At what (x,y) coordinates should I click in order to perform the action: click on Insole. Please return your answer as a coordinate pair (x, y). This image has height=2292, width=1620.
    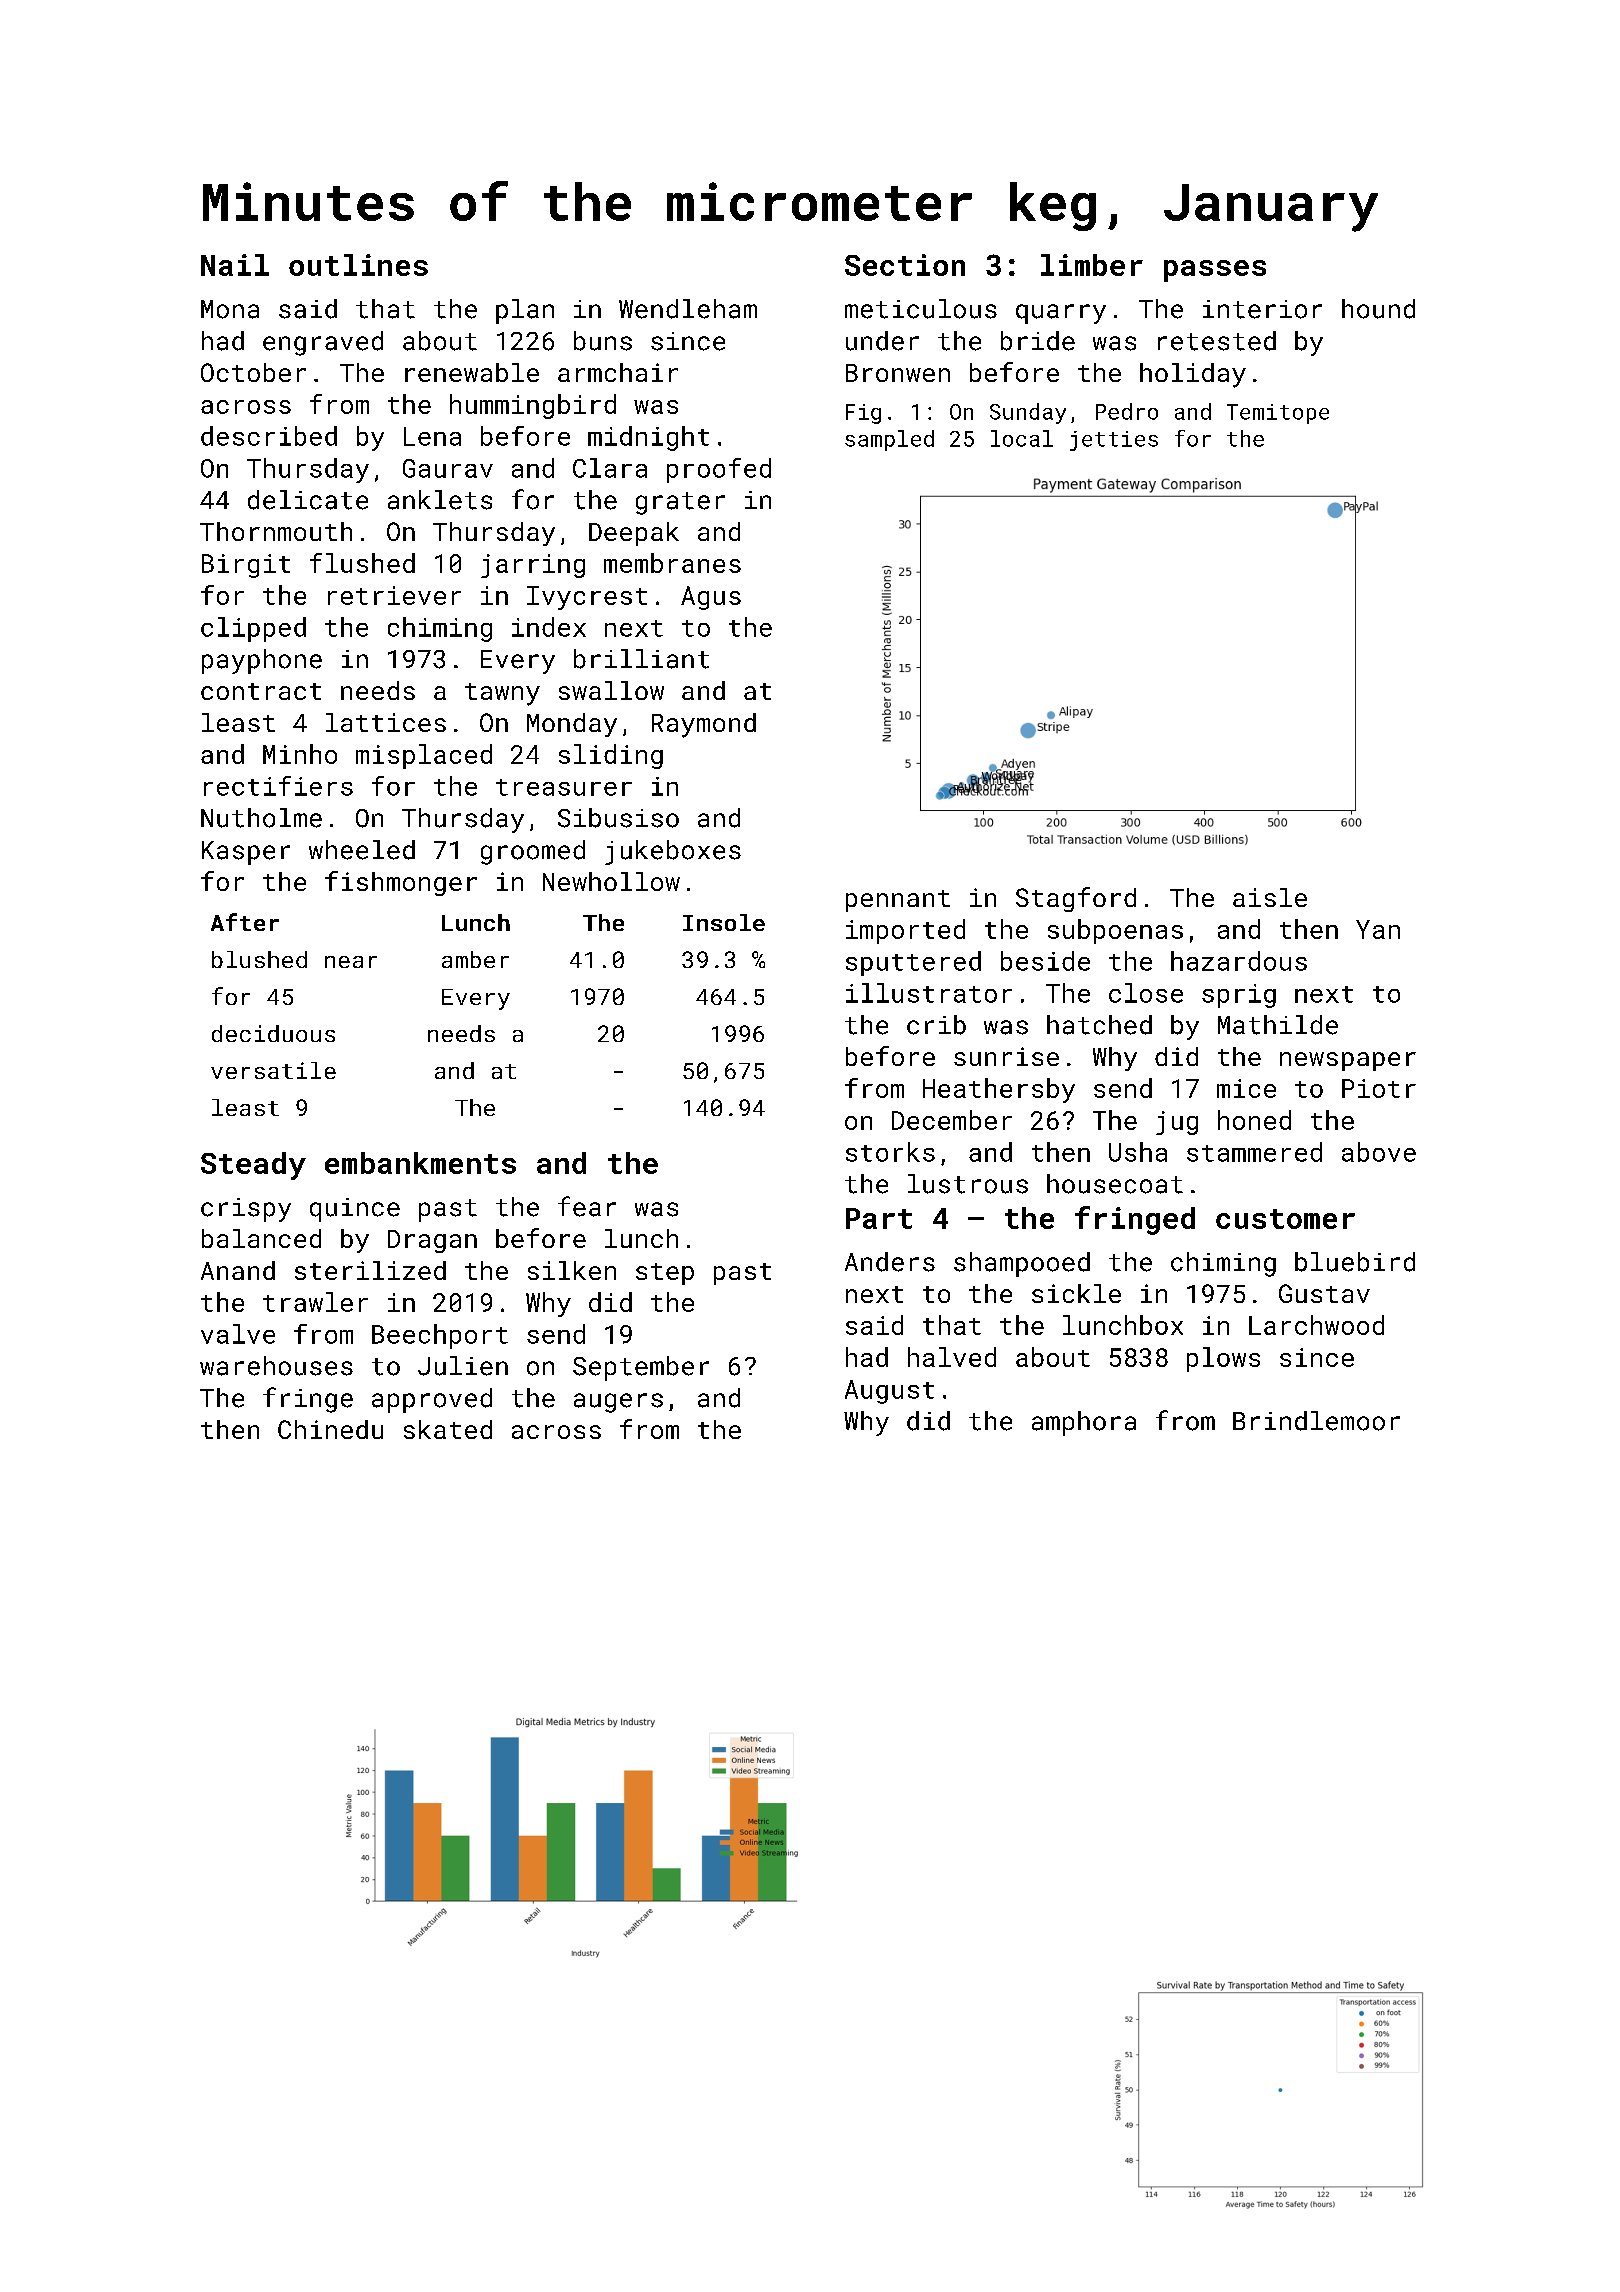
    Looking at the image, I should click on (724, 922).
